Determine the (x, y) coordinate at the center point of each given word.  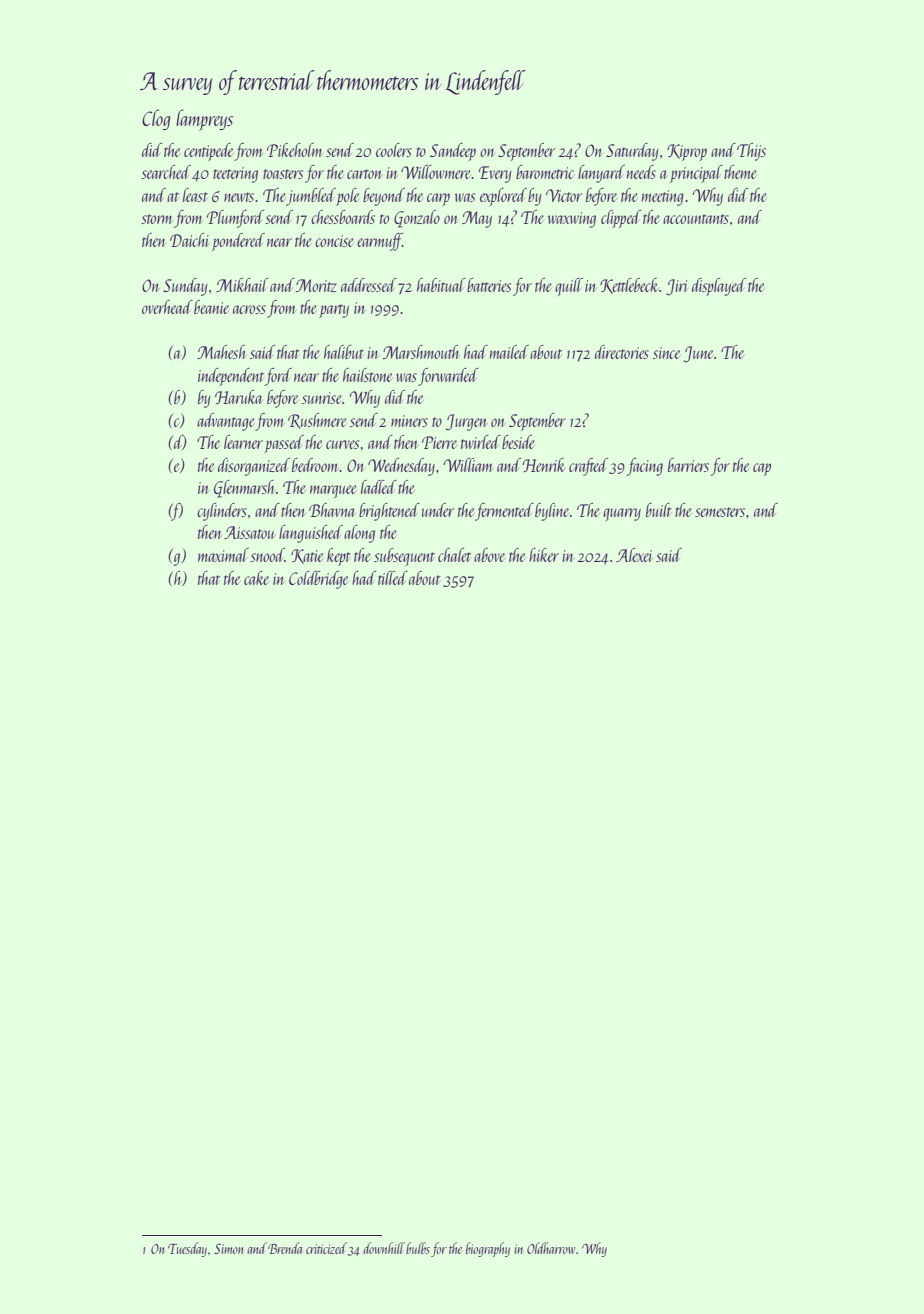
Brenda (285, 1248)
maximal (223, 555)
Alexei (634, 555)
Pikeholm (294, 150)
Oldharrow (551, 1248)
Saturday (632, 152)
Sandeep (453, 152)
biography (488, 1249)
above (489, 555)
